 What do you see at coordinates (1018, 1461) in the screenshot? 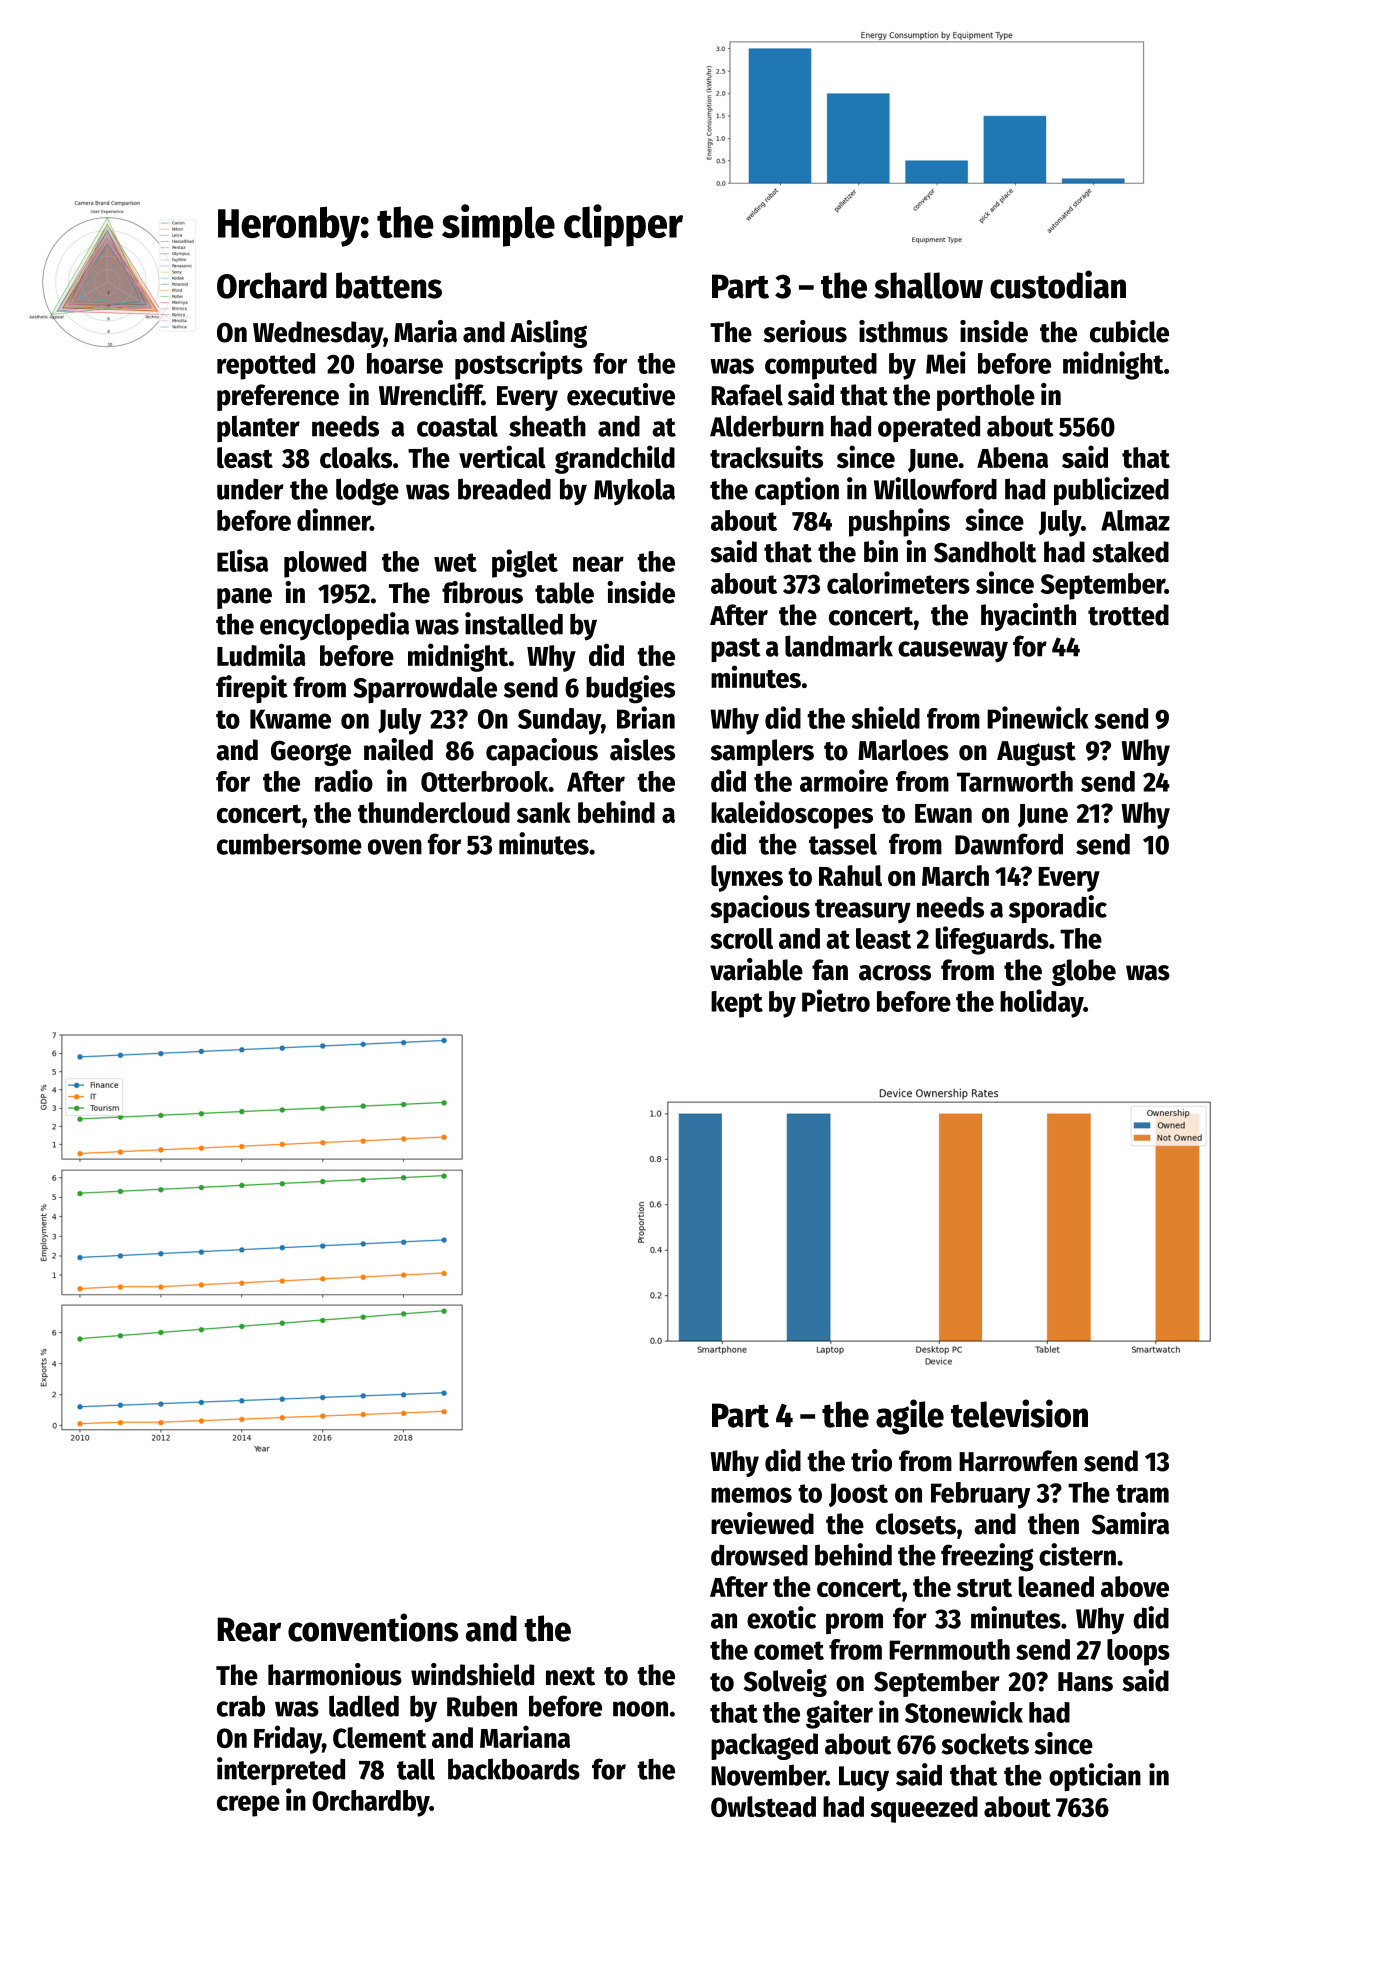
I see `Harrowfen` at bounding box center [1018, 1461].
